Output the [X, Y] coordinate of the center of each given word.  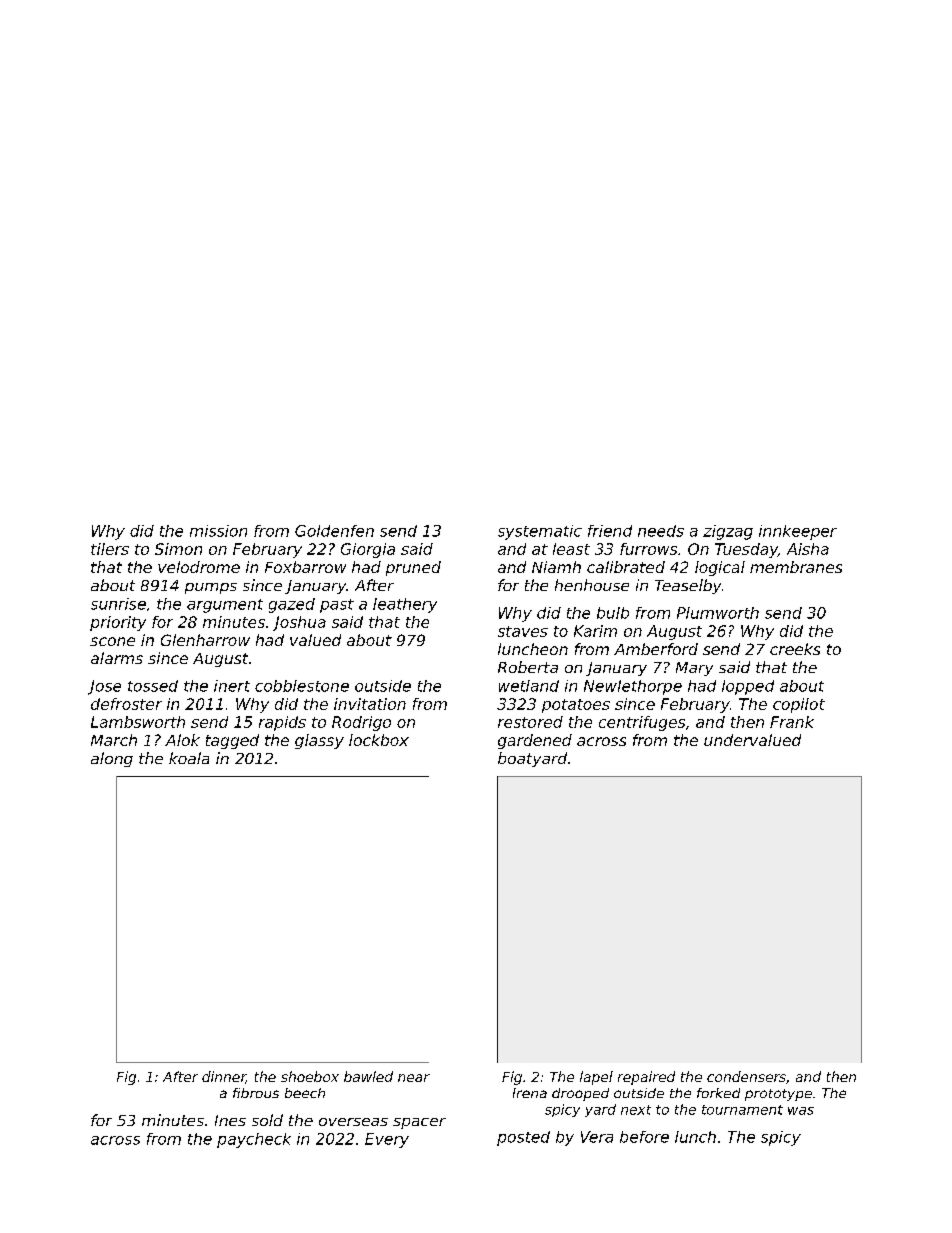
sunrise [118, 604]
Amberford [656, 649]
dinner [224, 1077]
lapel [596, 1078]
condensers [746, 1076]
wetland [529, 686]
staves [523, 631]
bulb [613, 613]
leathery [405, 605]
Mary [694, 669]
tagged [232, 741]
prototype [778, 1095]
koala [189, 758]
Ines [230, 1120]
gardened [535, 741]
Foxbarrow [305, 567]
